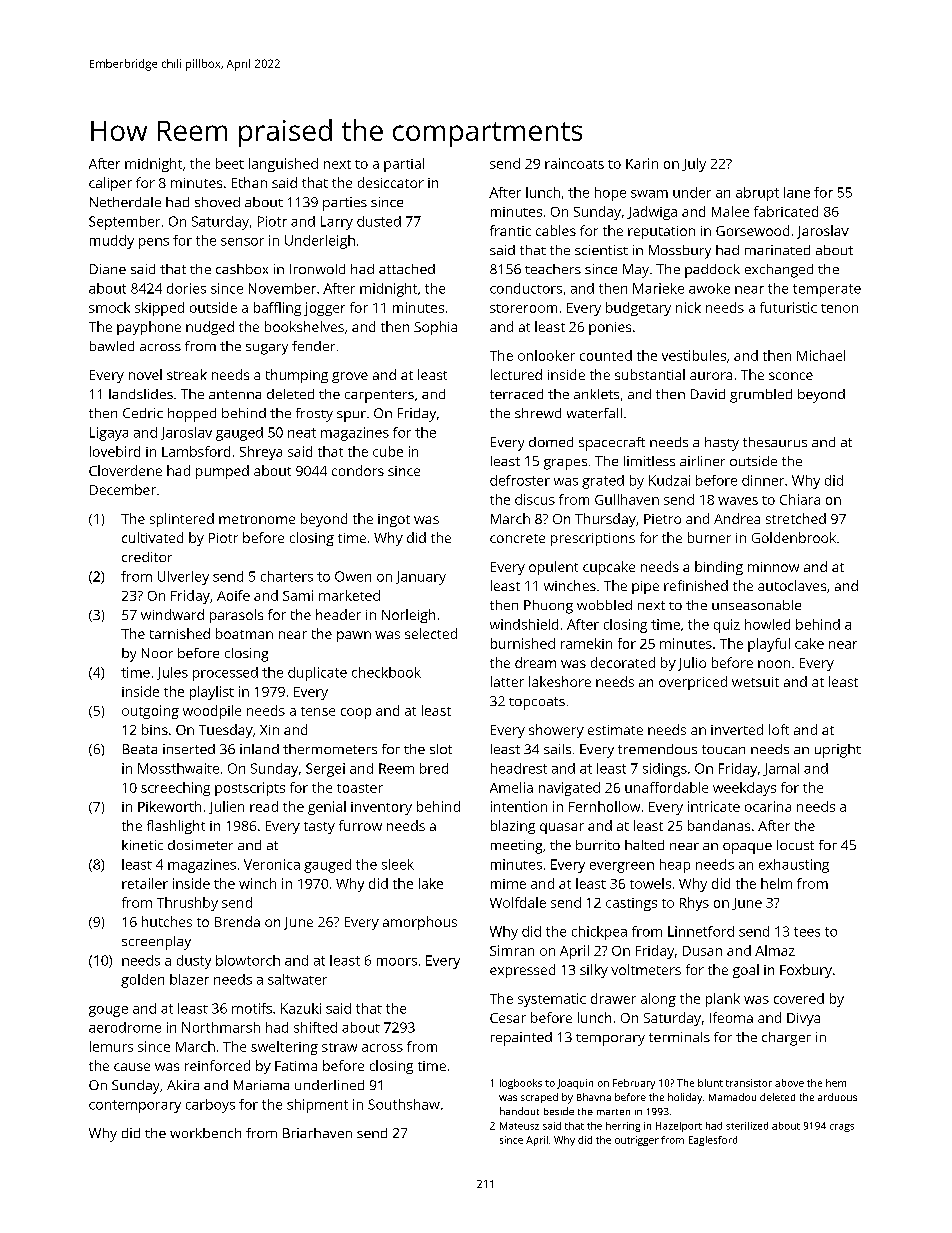 This screenshot has height=1233, width=952. Describe the element at coordinates (596, 394) in the screenshot. I see `anklets` at that location.
